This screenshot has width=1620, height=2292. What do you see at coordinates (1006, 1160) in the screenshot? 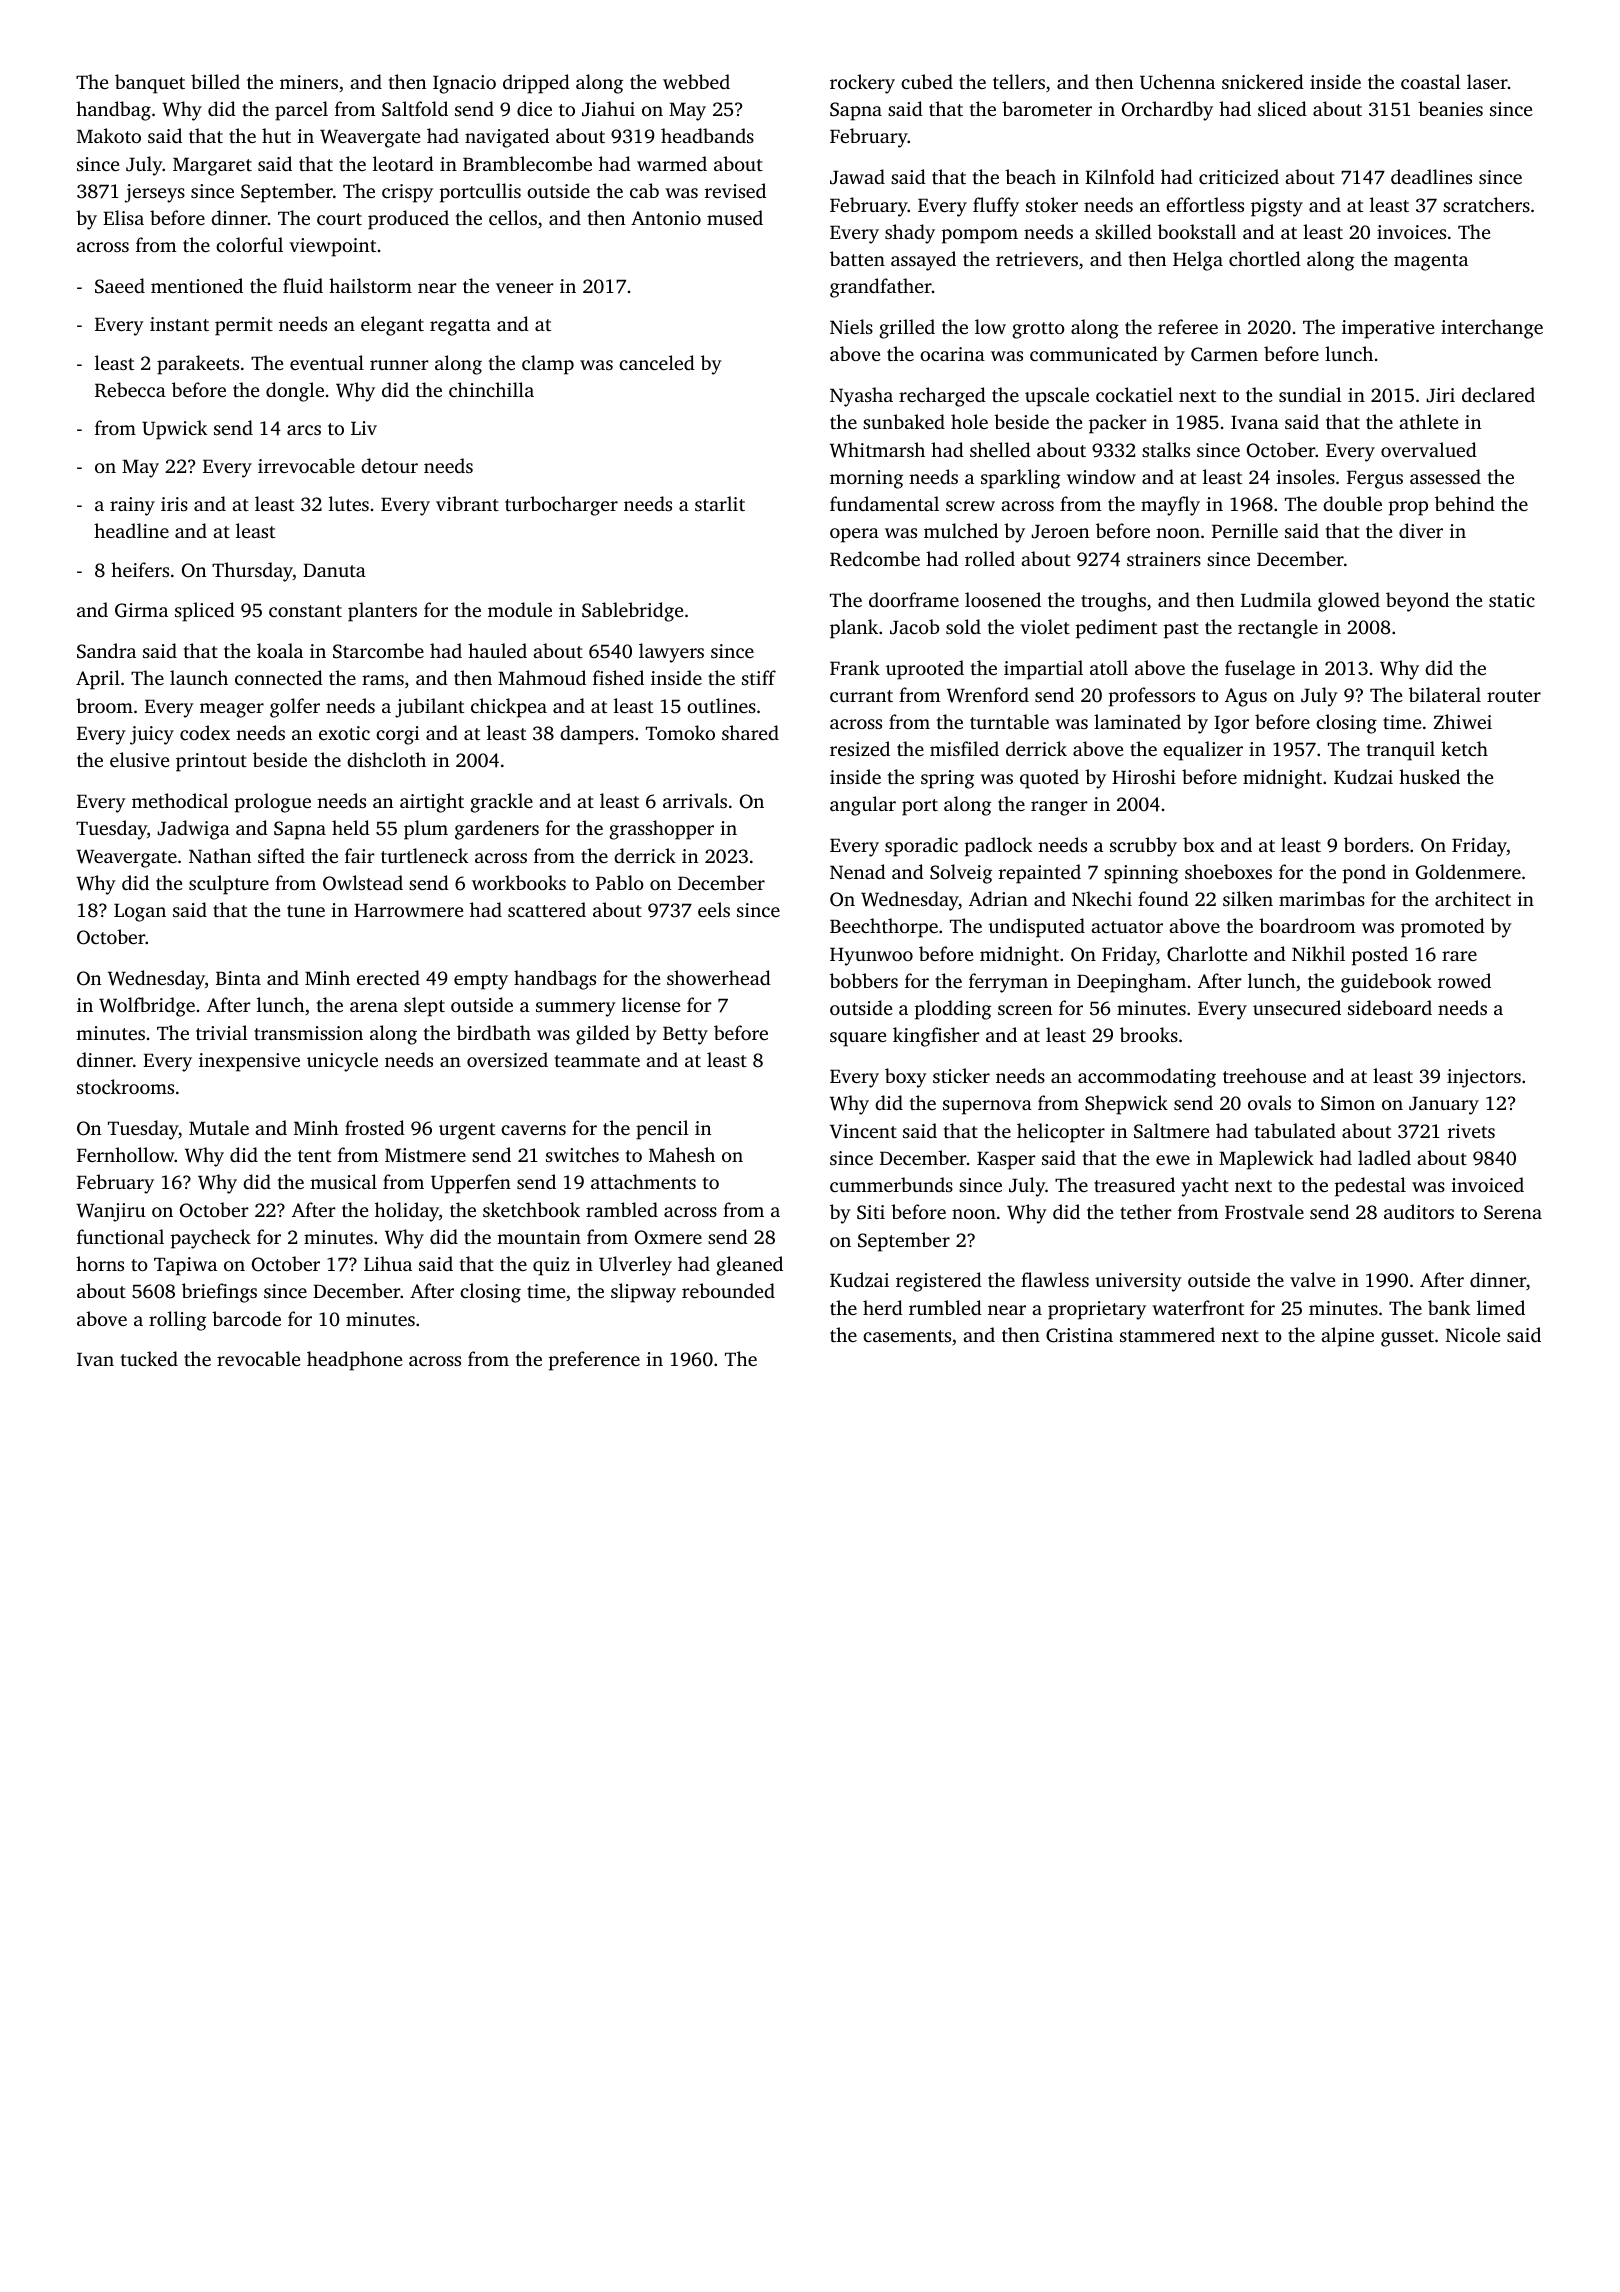
I see `Kasper` at bounding box center [1006, 1160].
